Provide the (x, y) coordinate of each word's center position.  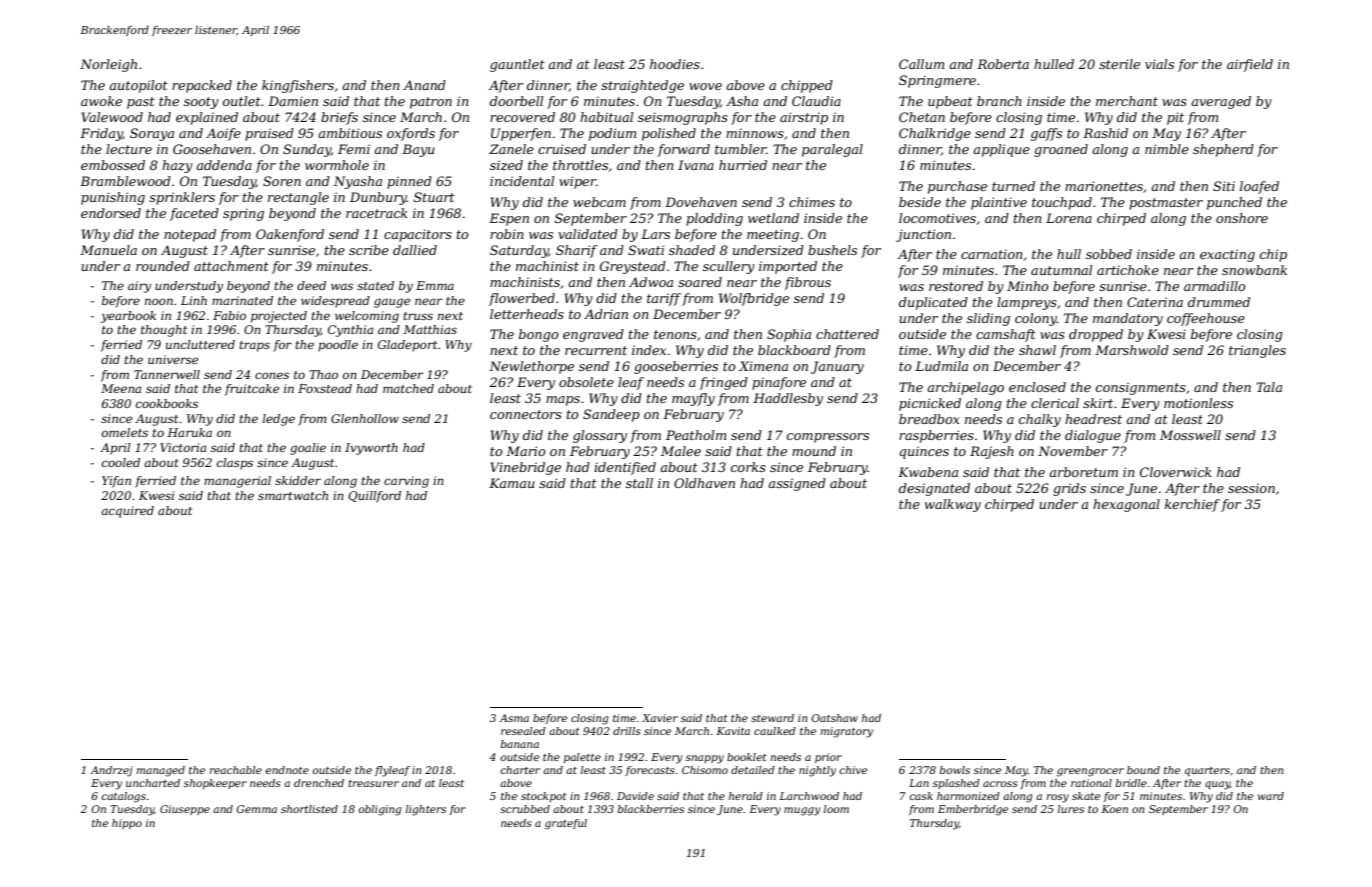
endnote (287, 770)
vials (1159, 64)
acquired (127, 512)
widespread (335, 302)
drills (627, 731)
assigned (797, 484)
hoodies (675, 64)
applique (1001, 150)
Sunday (307, 150)
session (1251, 488)
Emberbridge (973, 810)
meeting (773, 235)
